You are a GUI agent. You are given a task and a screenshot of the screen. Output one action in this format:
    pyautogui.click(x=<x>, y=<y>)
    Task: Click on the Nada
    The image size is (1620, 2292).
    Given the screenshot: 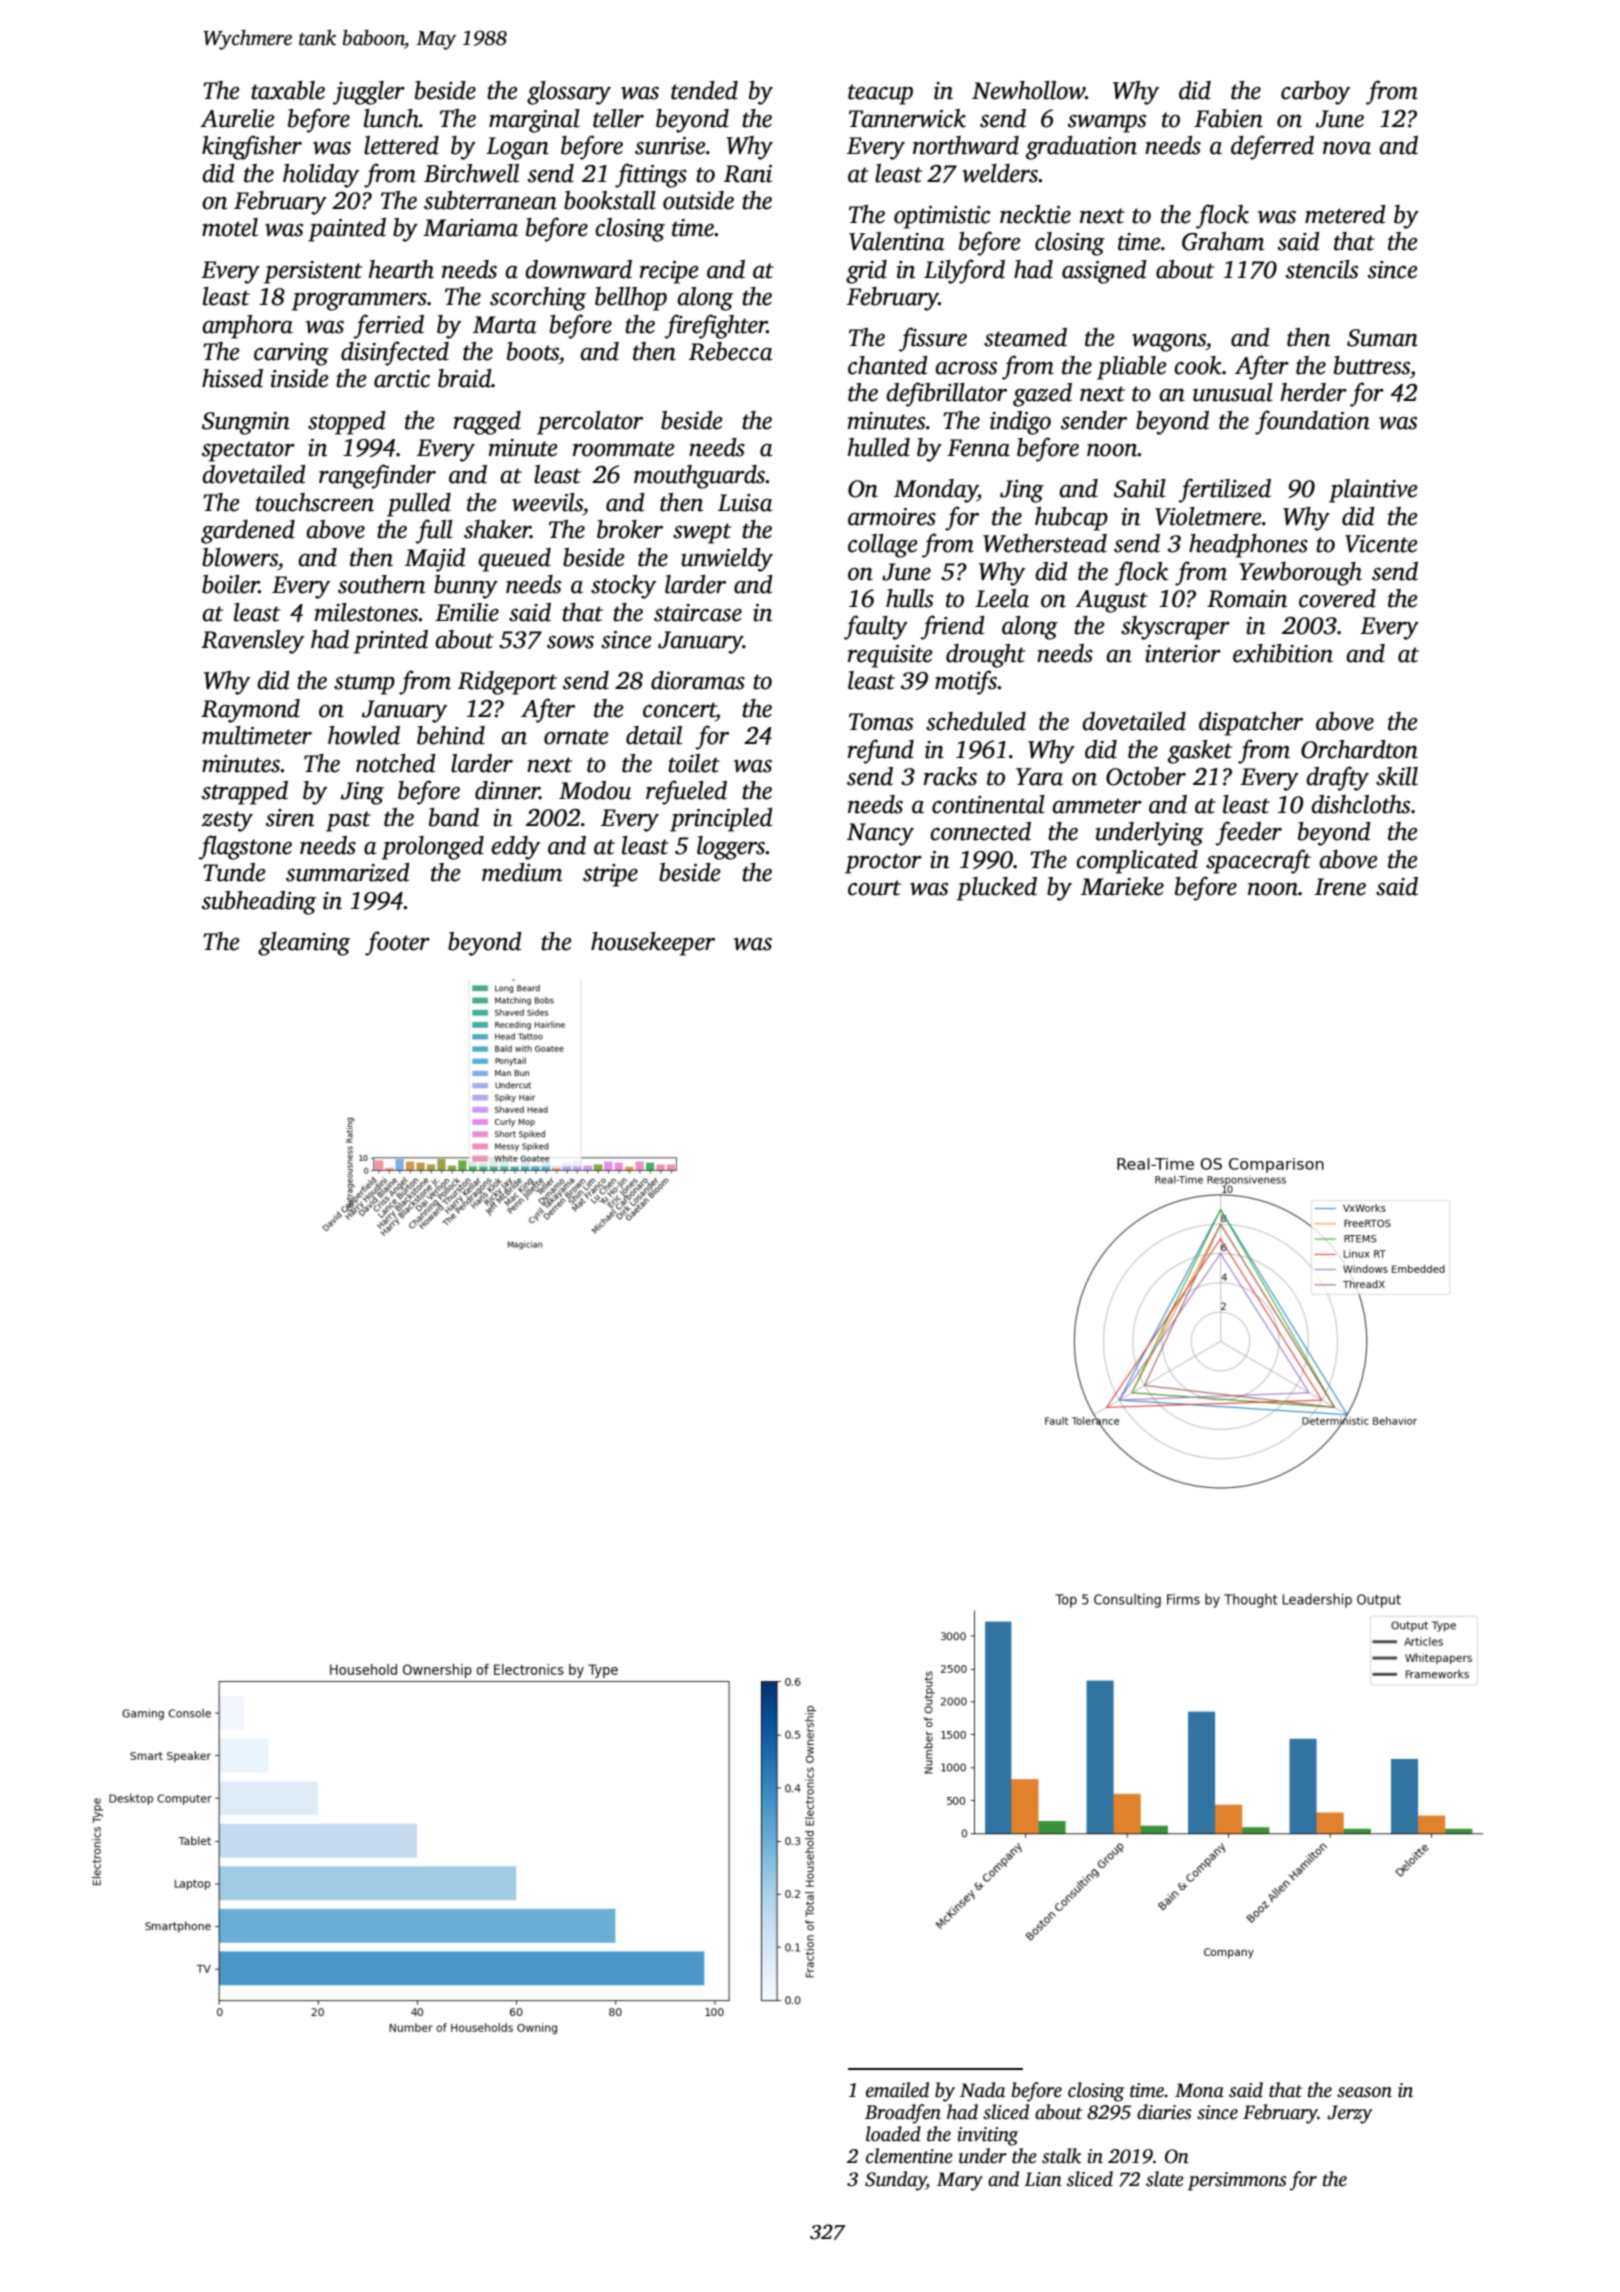 What is the action you would take?
    pyautogui.click(x=982, y=2090)
